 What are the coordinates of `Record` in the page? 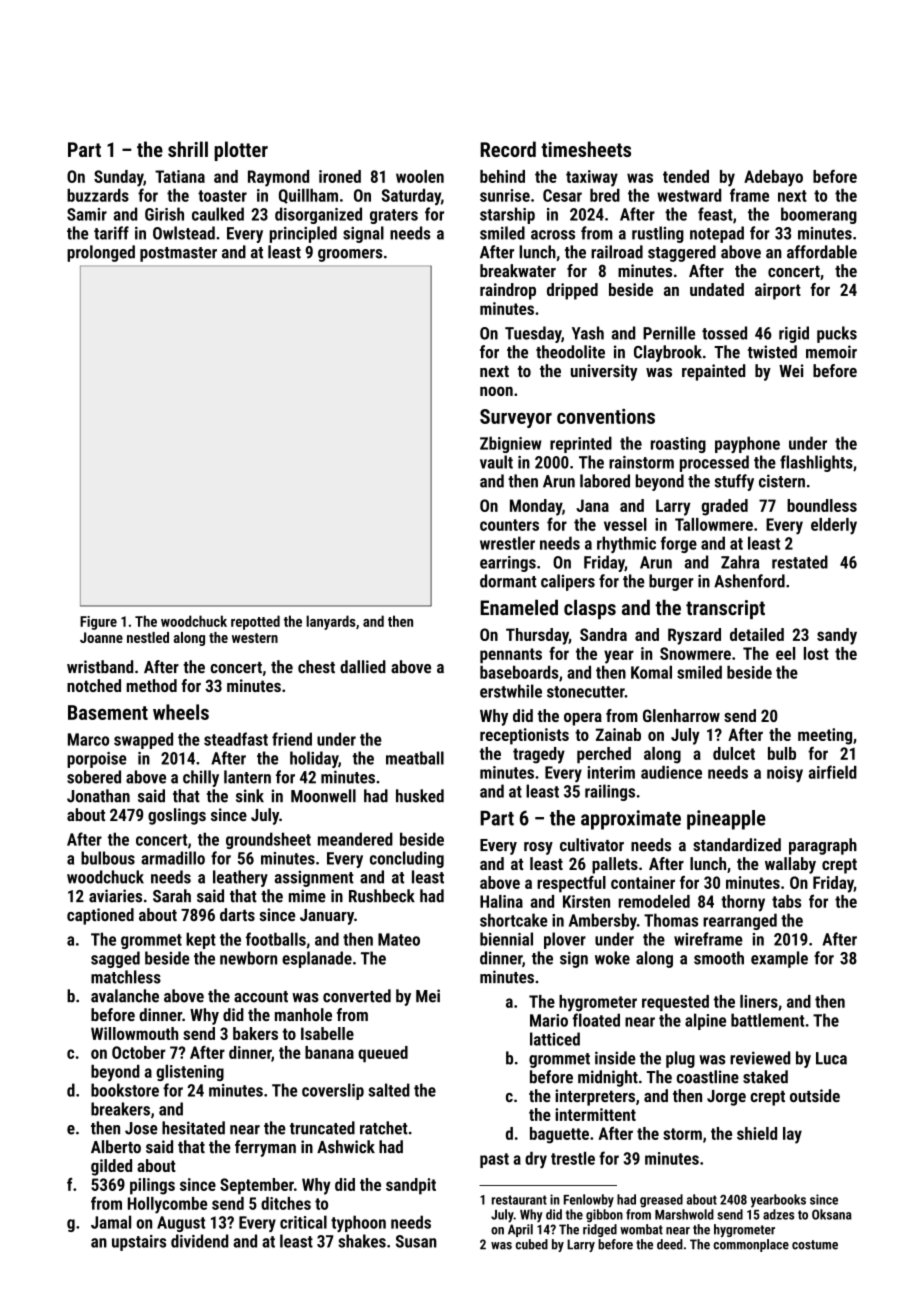 It's located at (508, 149).
